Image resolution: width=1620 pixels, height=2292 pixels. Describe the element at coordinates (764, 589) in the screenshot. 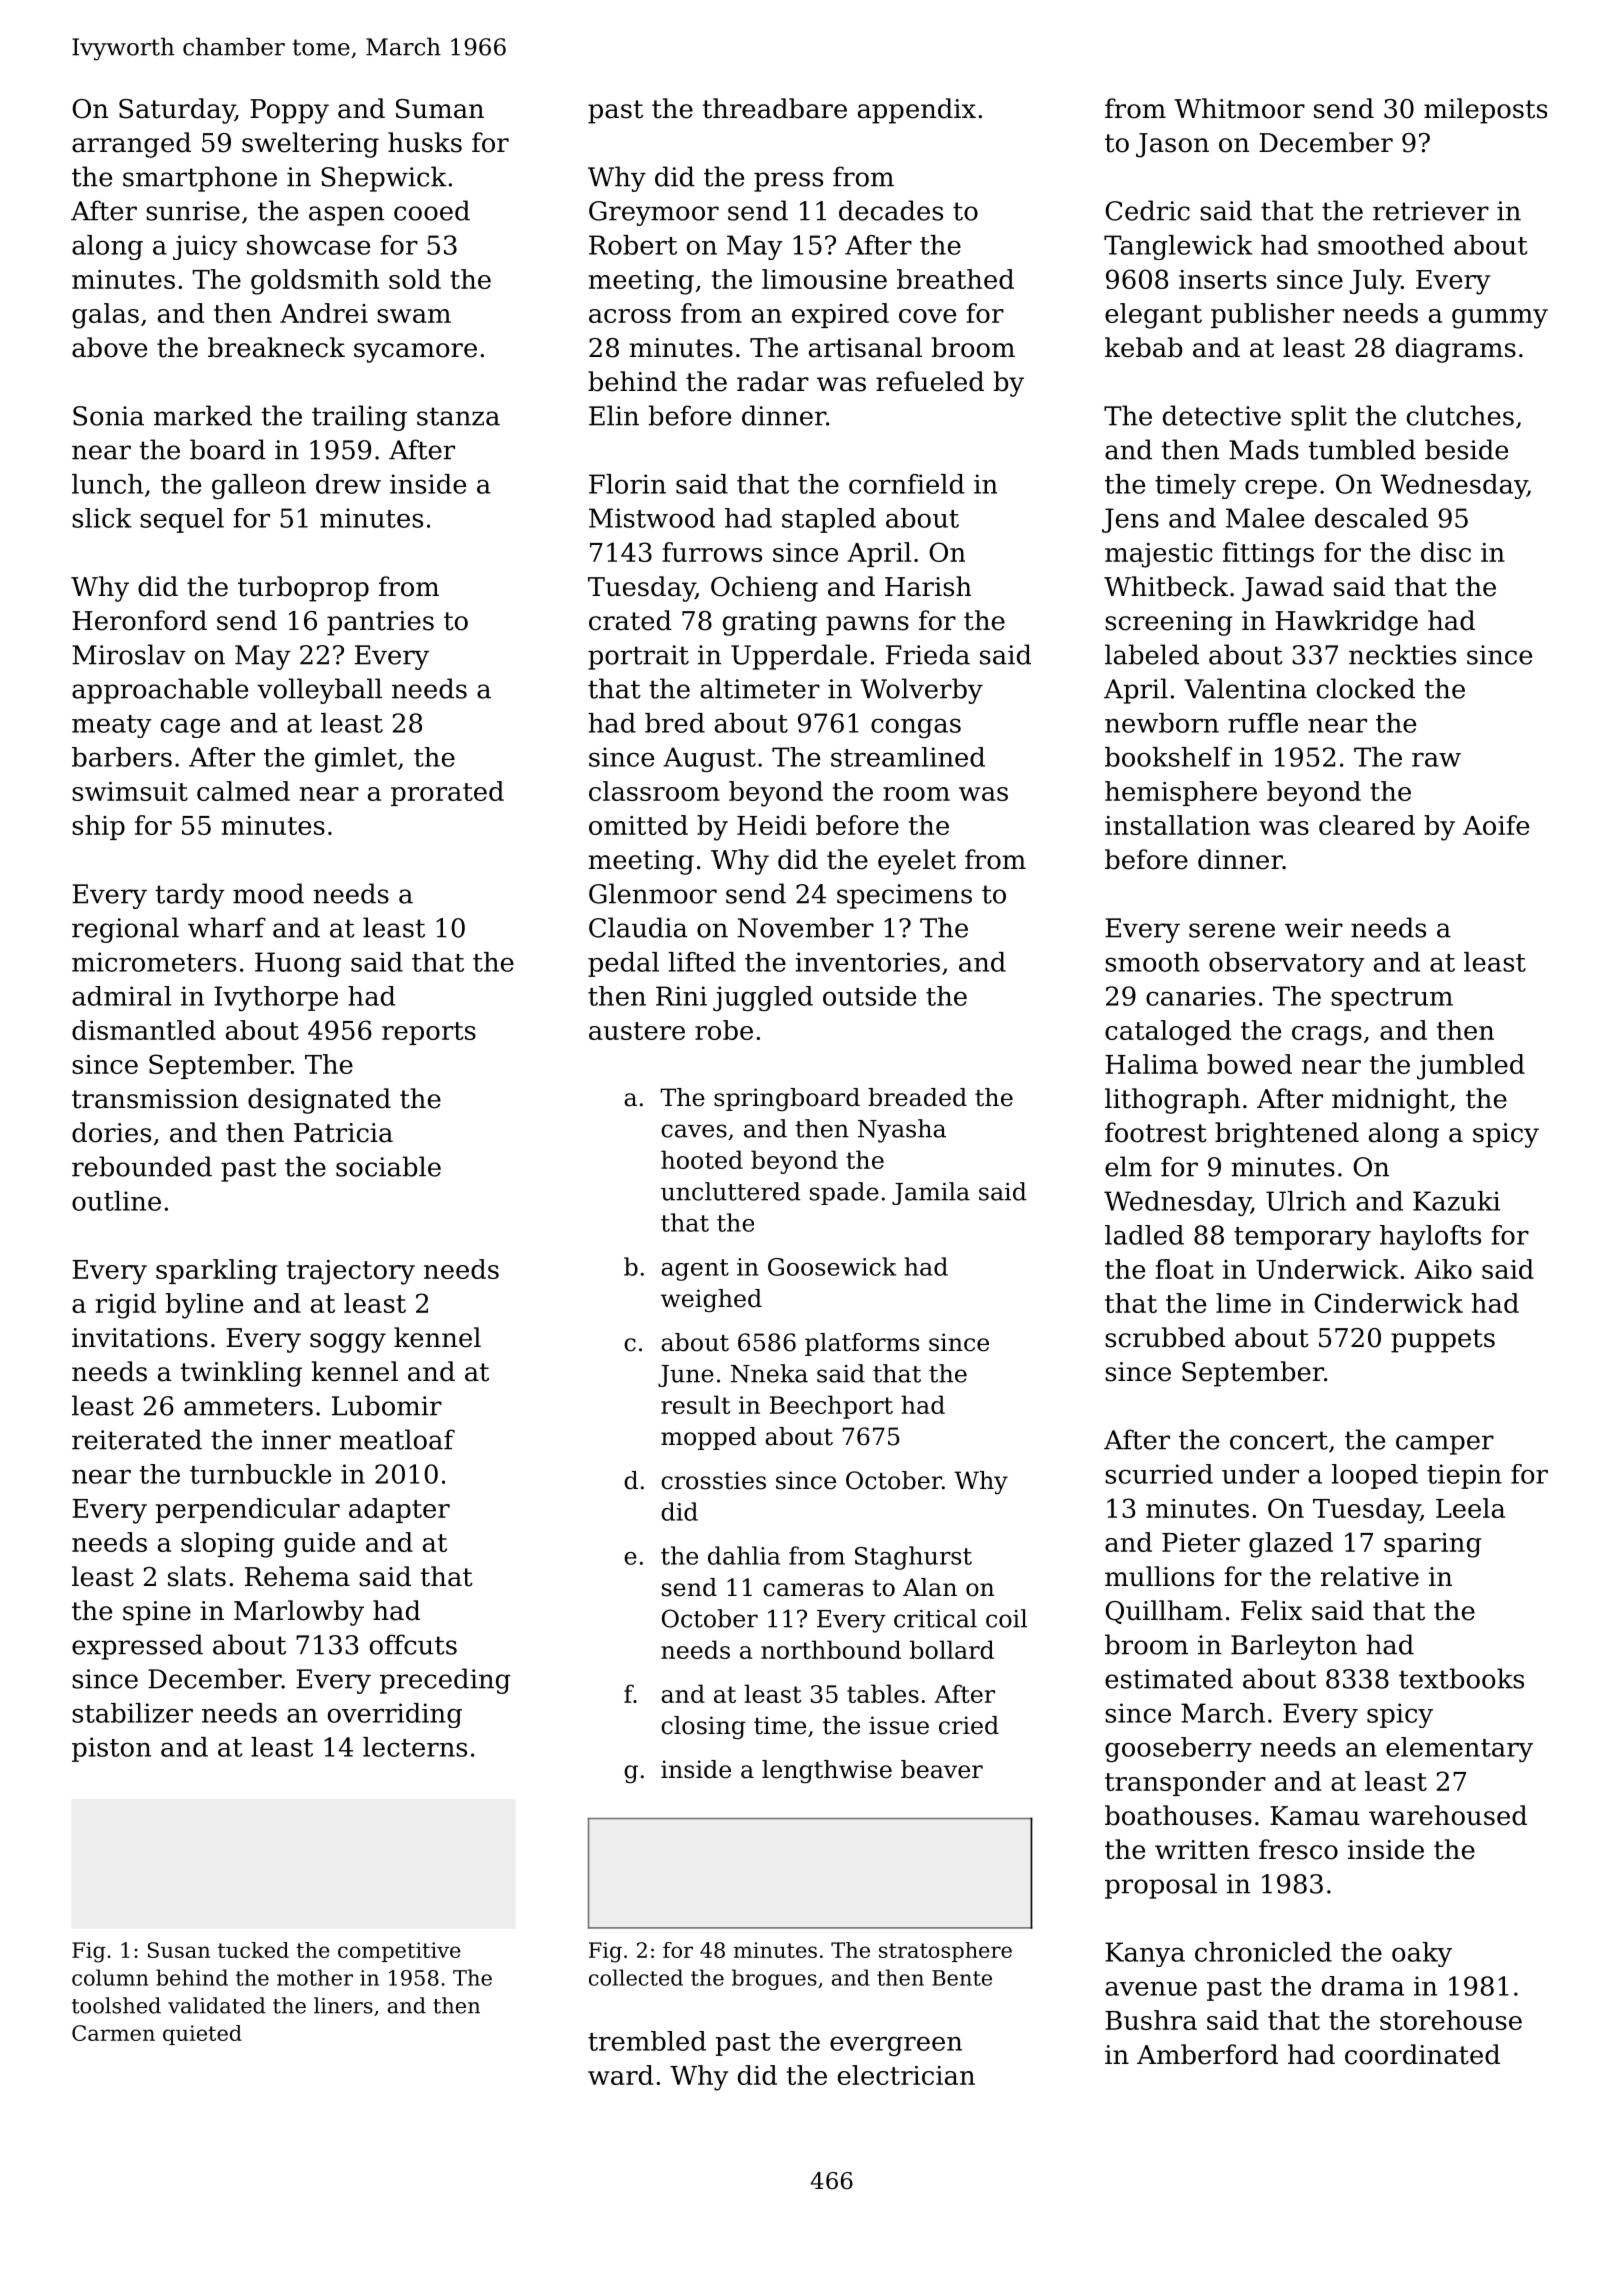

I see `Ochieng` at that location.
